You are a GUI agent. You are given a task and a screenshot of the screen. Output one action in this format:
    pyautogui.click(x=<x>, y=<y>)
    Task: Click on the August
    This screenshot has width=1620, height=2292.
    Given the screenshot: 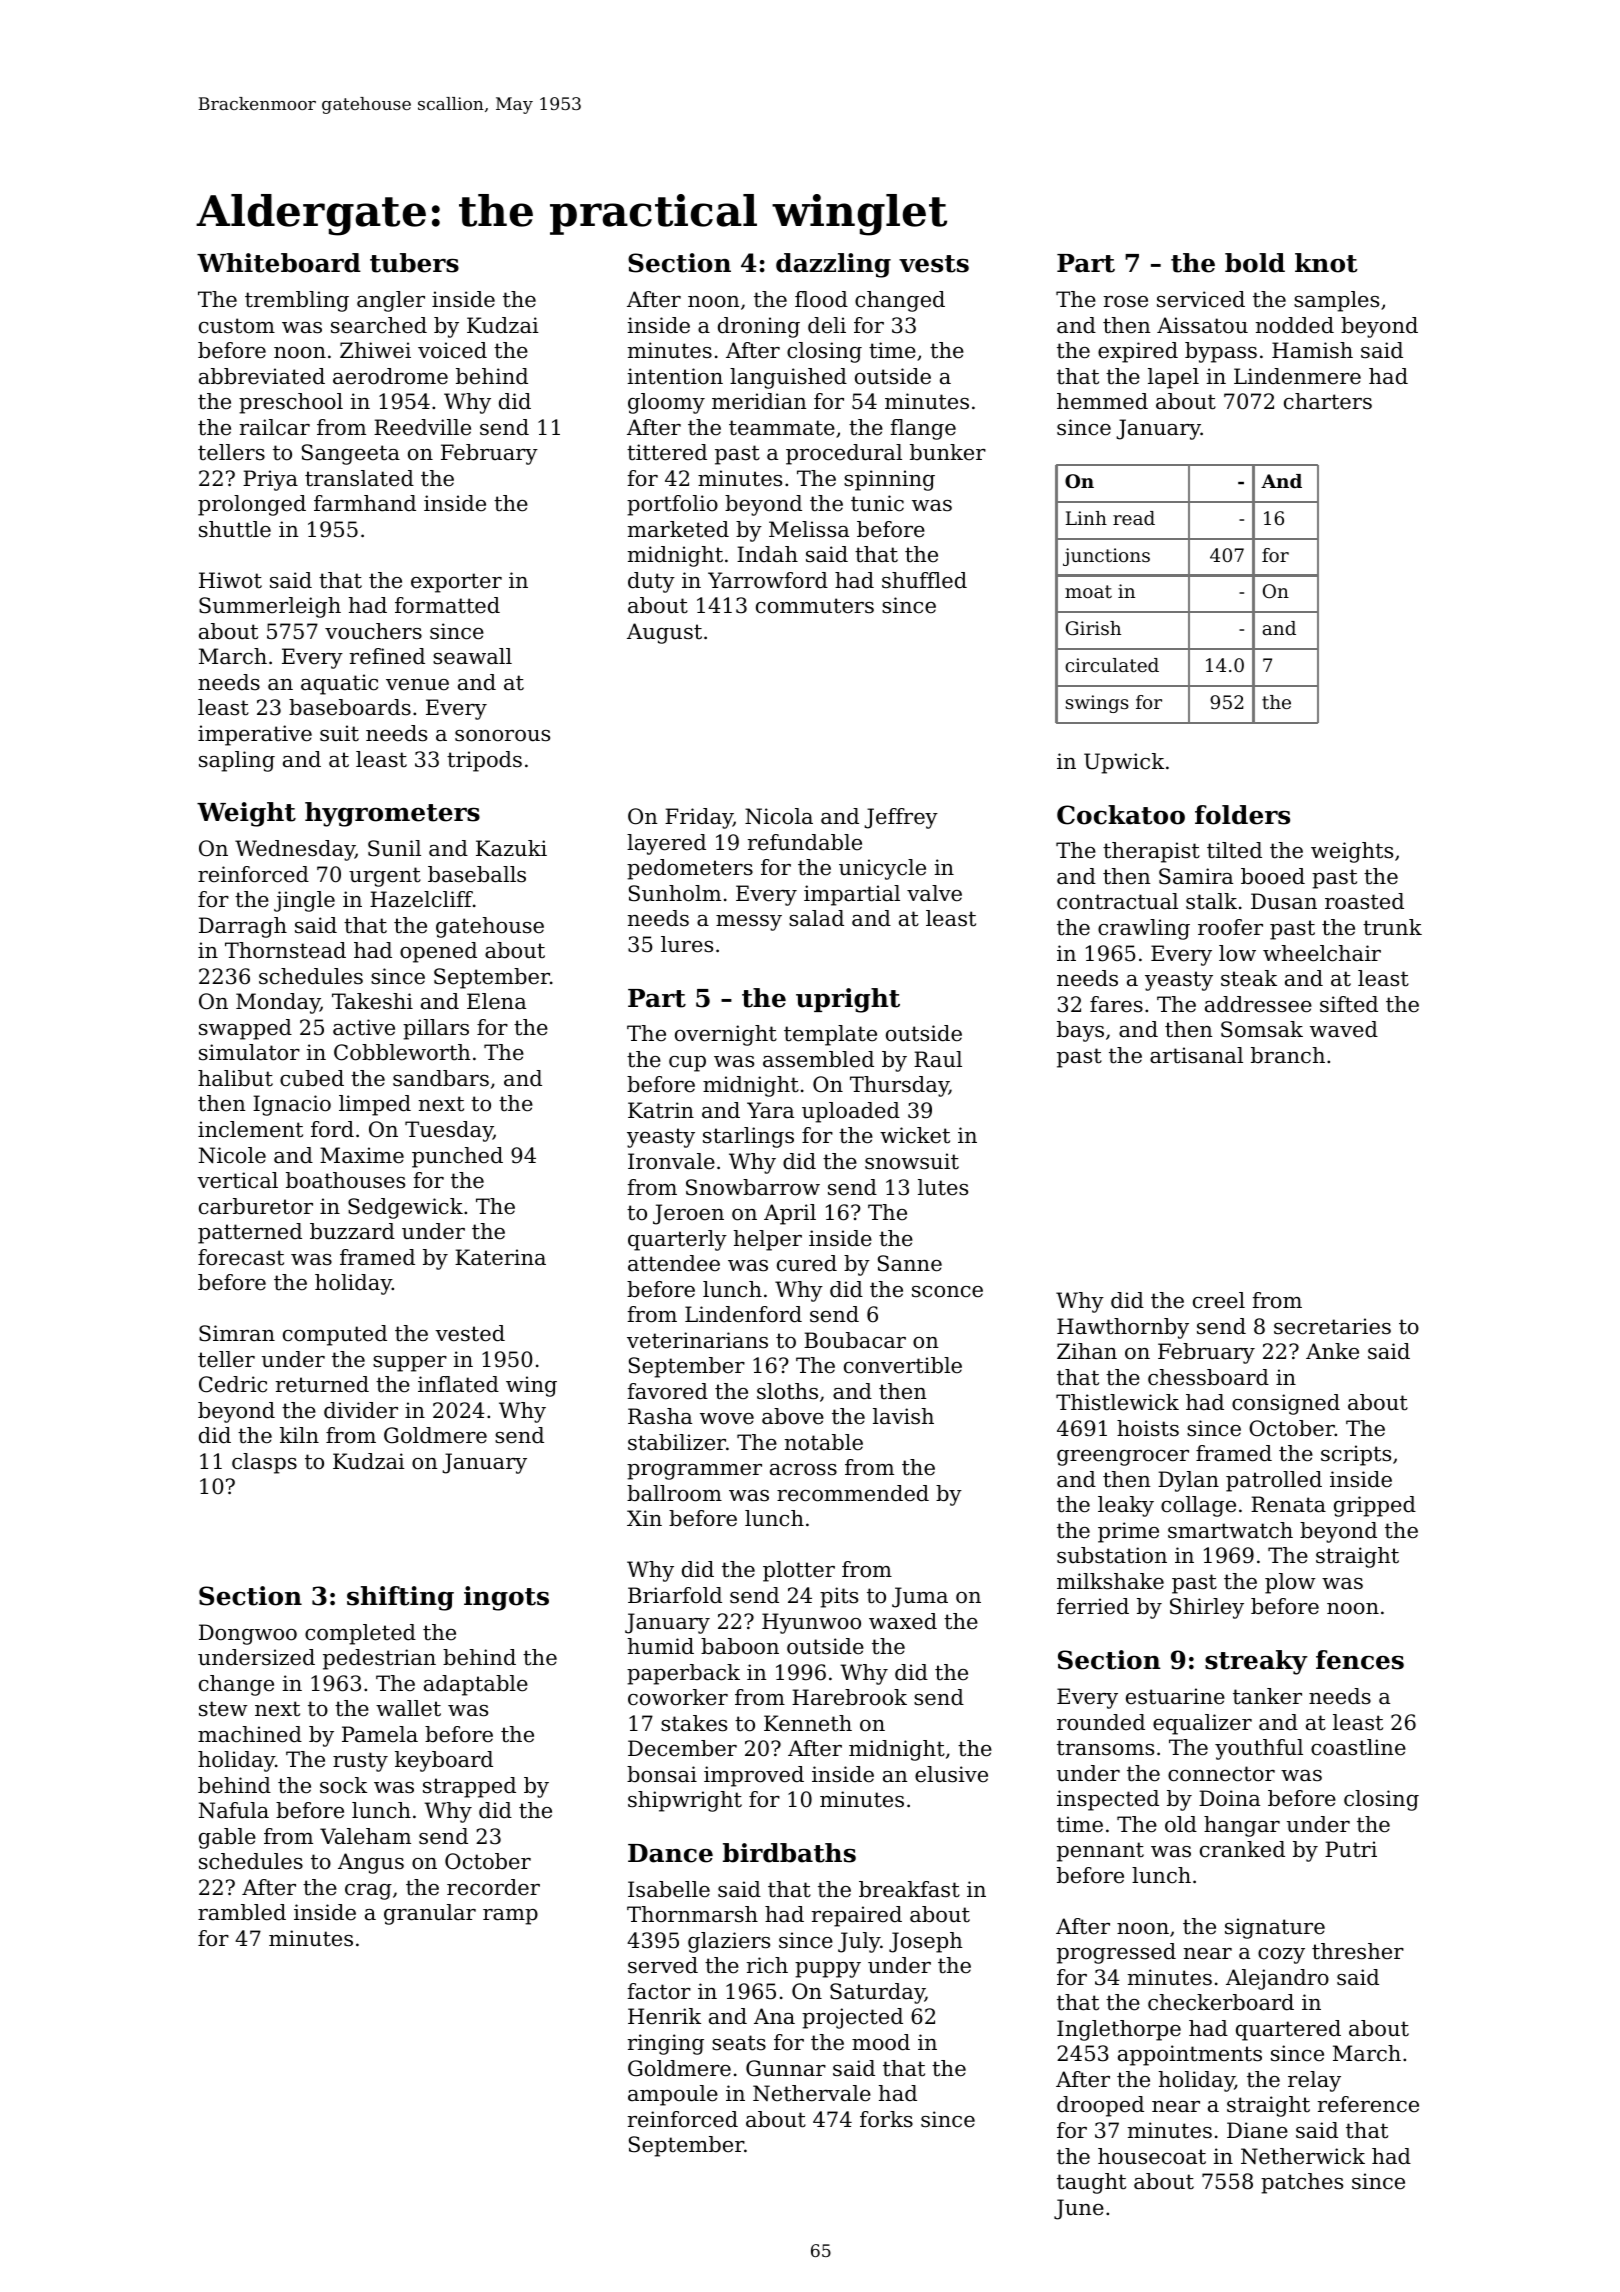 What is the action you would take?
    pyautogui.click(x=664, y=633)
